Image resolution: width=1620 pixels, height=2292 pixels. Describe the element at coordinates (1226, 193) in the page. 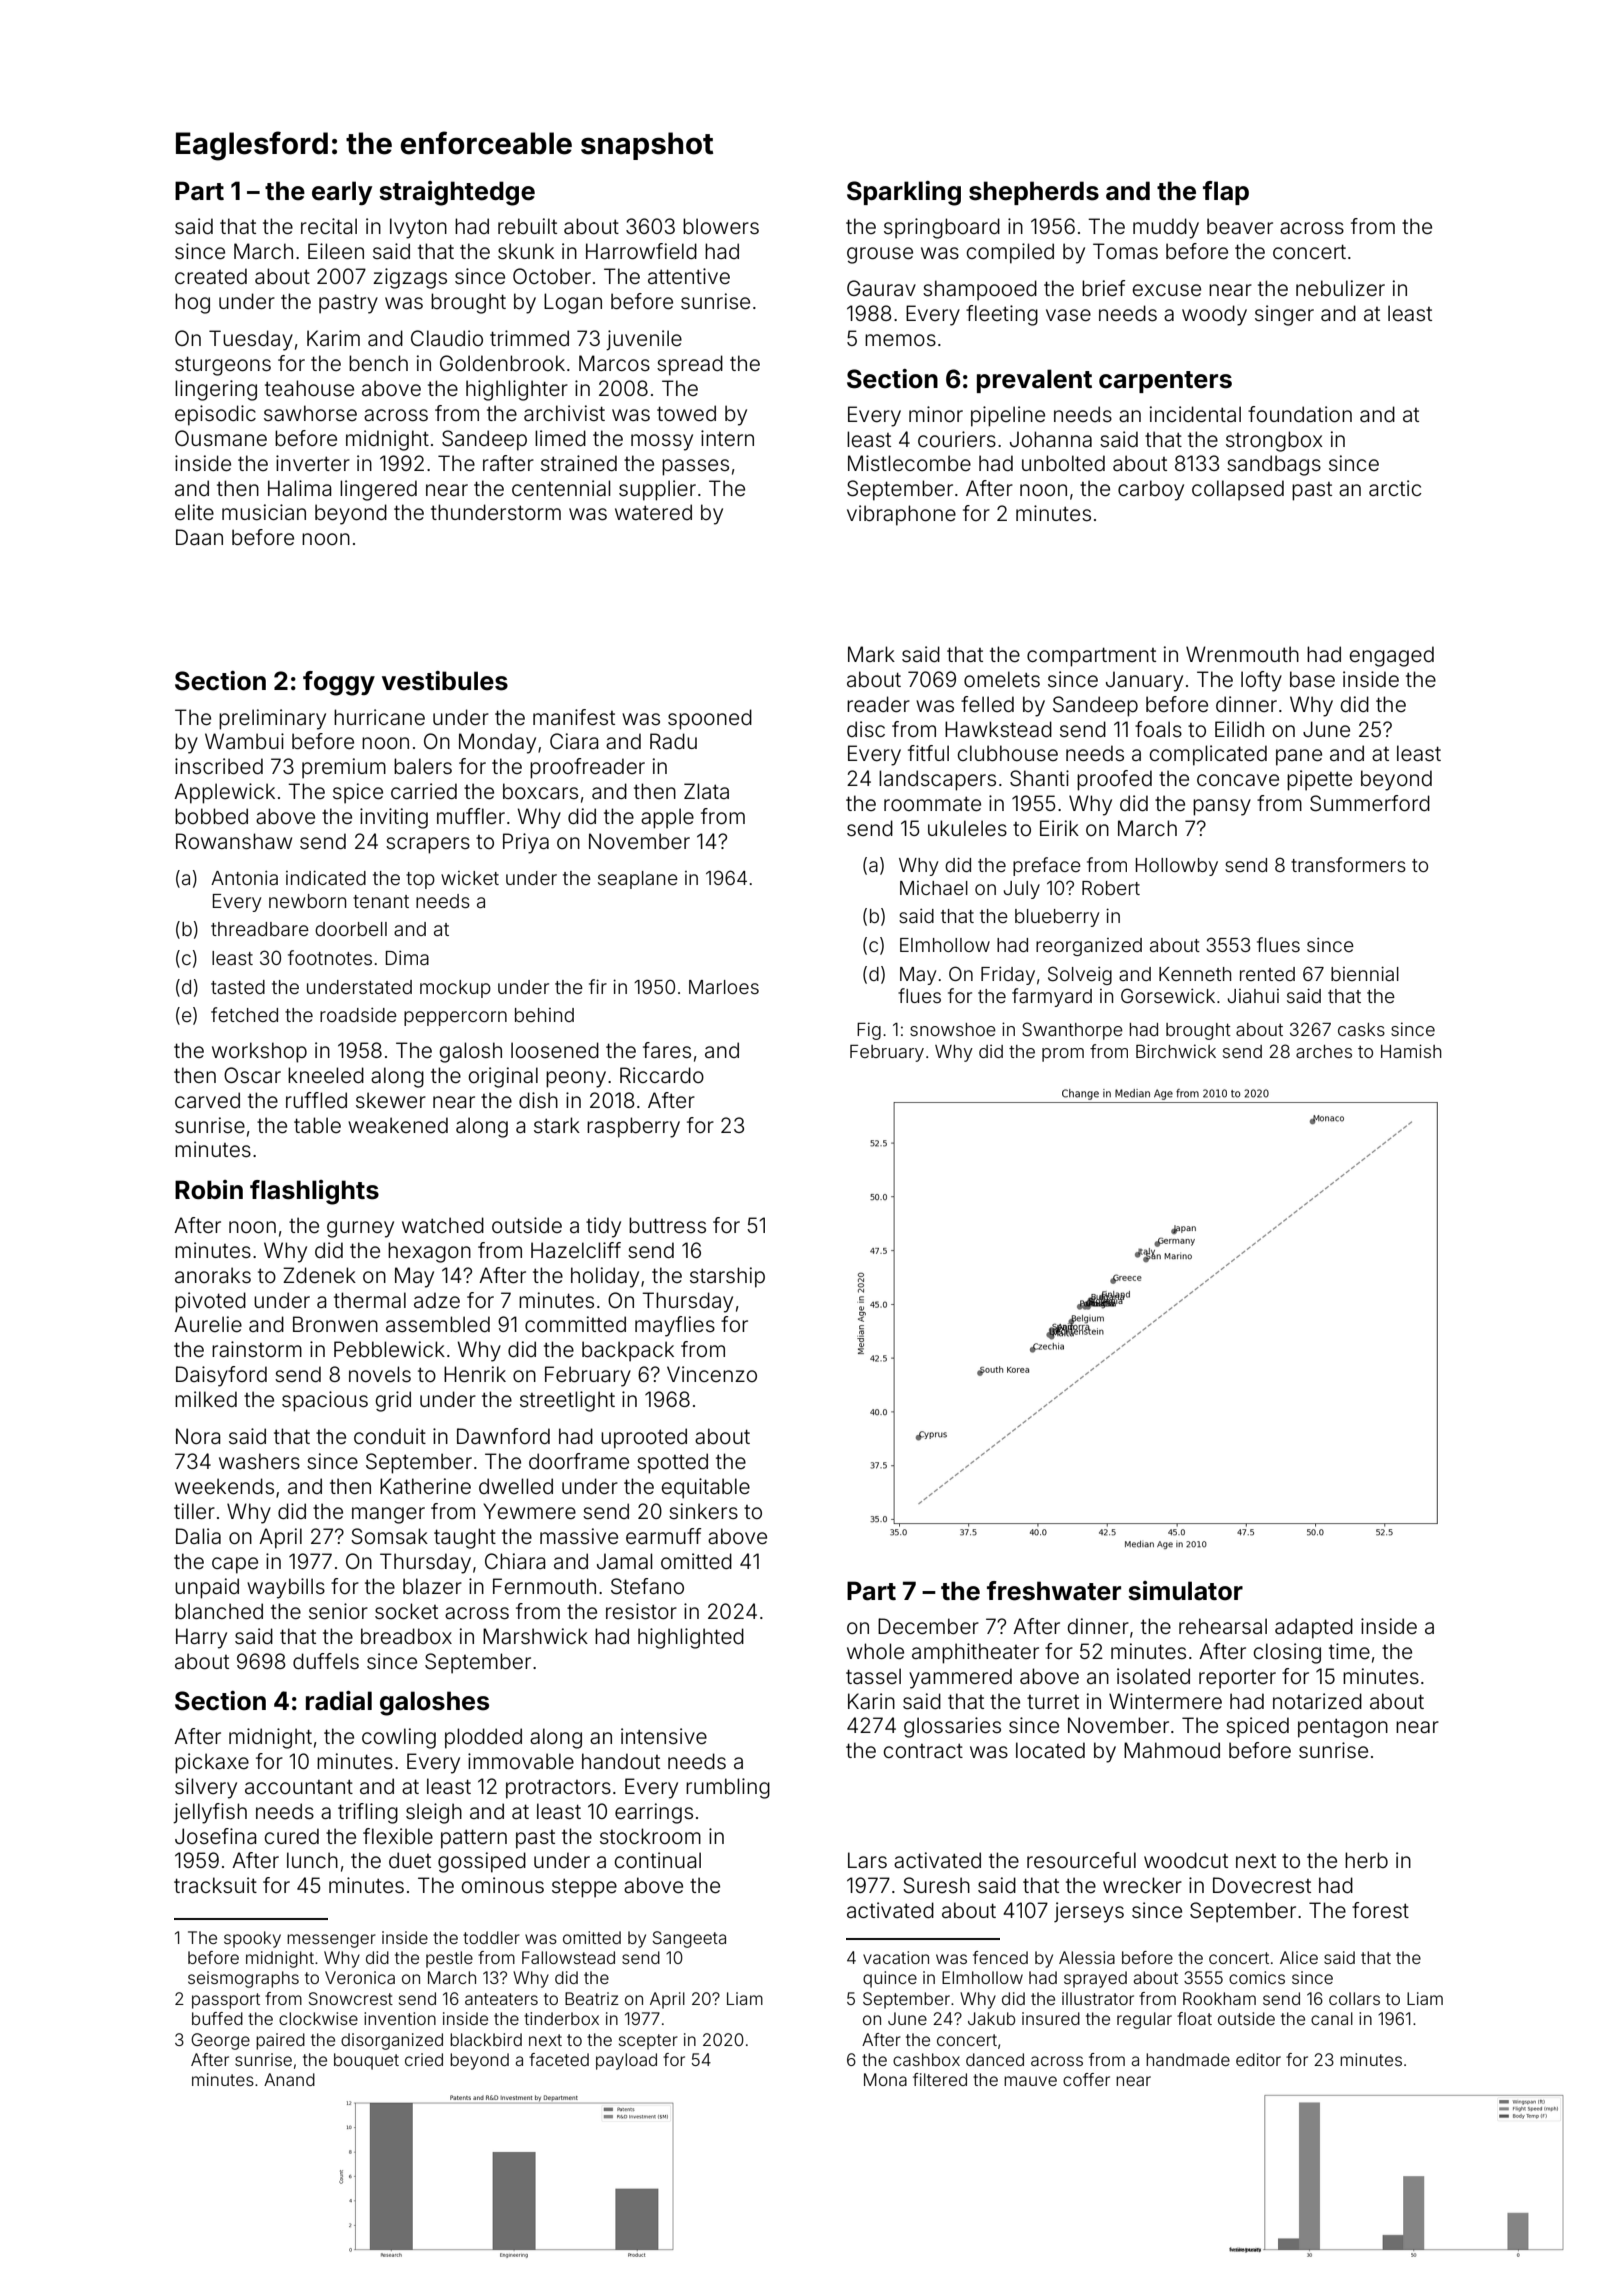

I see `flap` at that location.
